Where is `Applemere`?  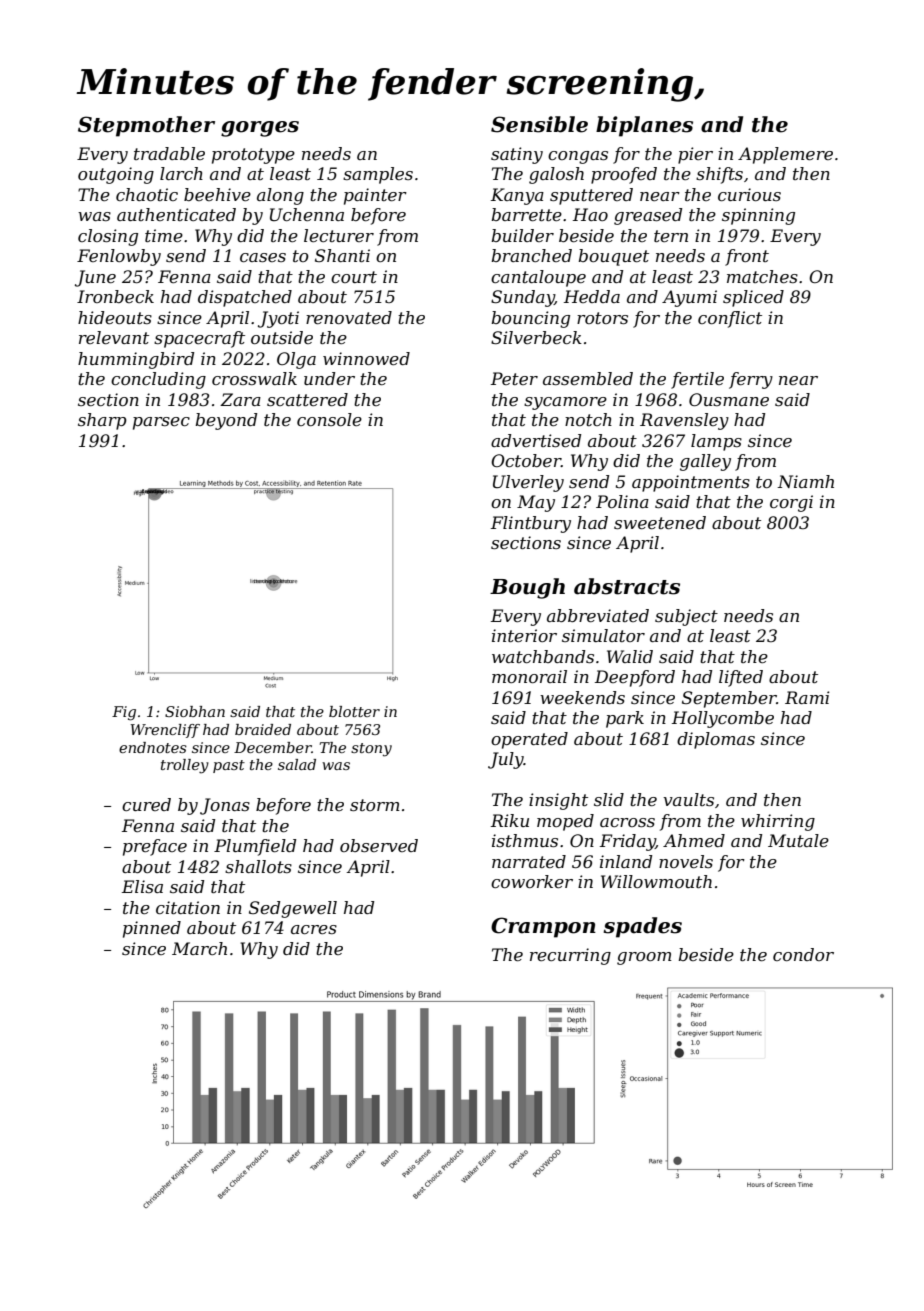 Applemere is located at coordinates (785, 155).
